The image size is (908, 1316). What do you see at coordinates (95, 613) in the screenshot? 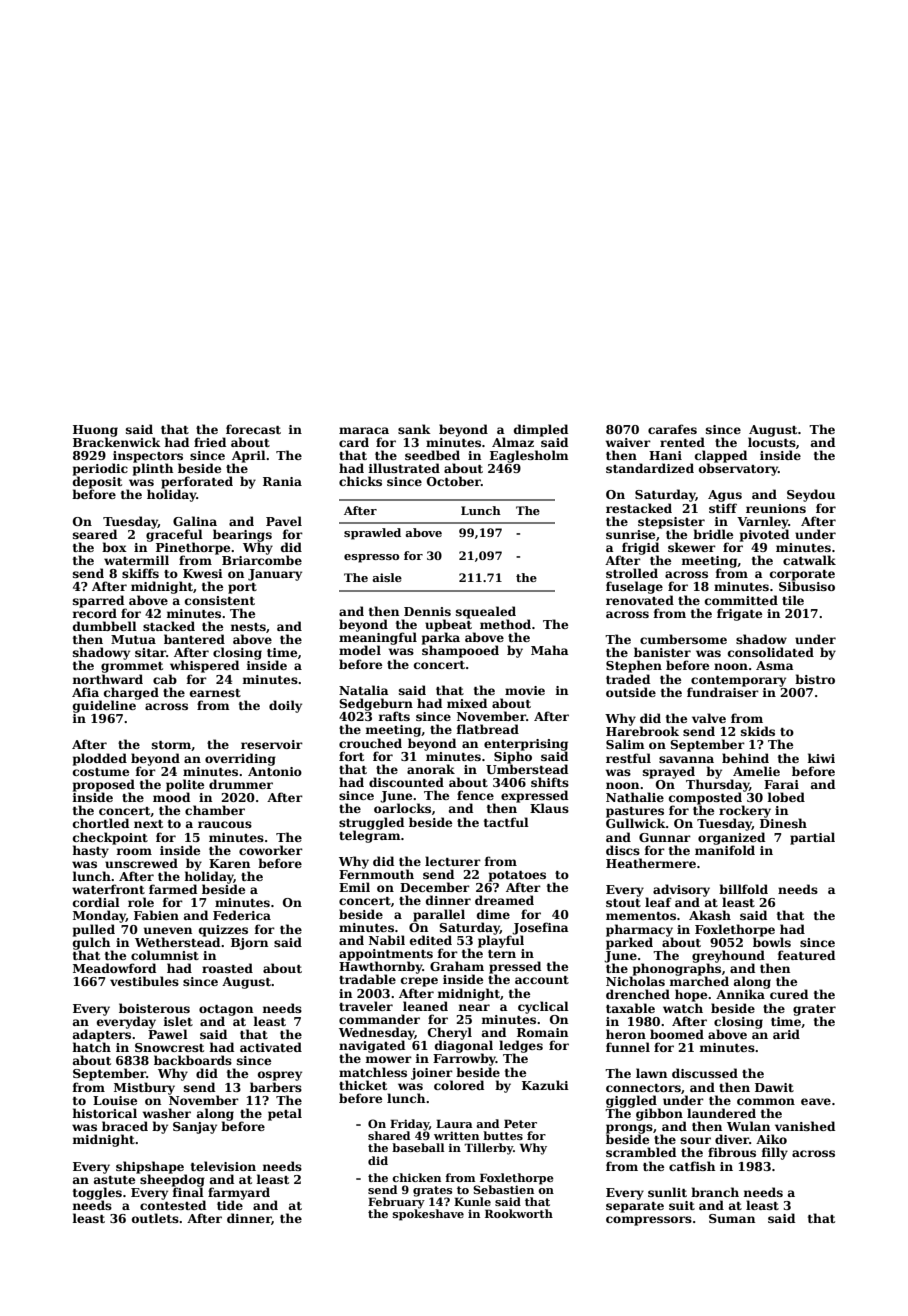
I see `record` at bounding box center [95, 613].
